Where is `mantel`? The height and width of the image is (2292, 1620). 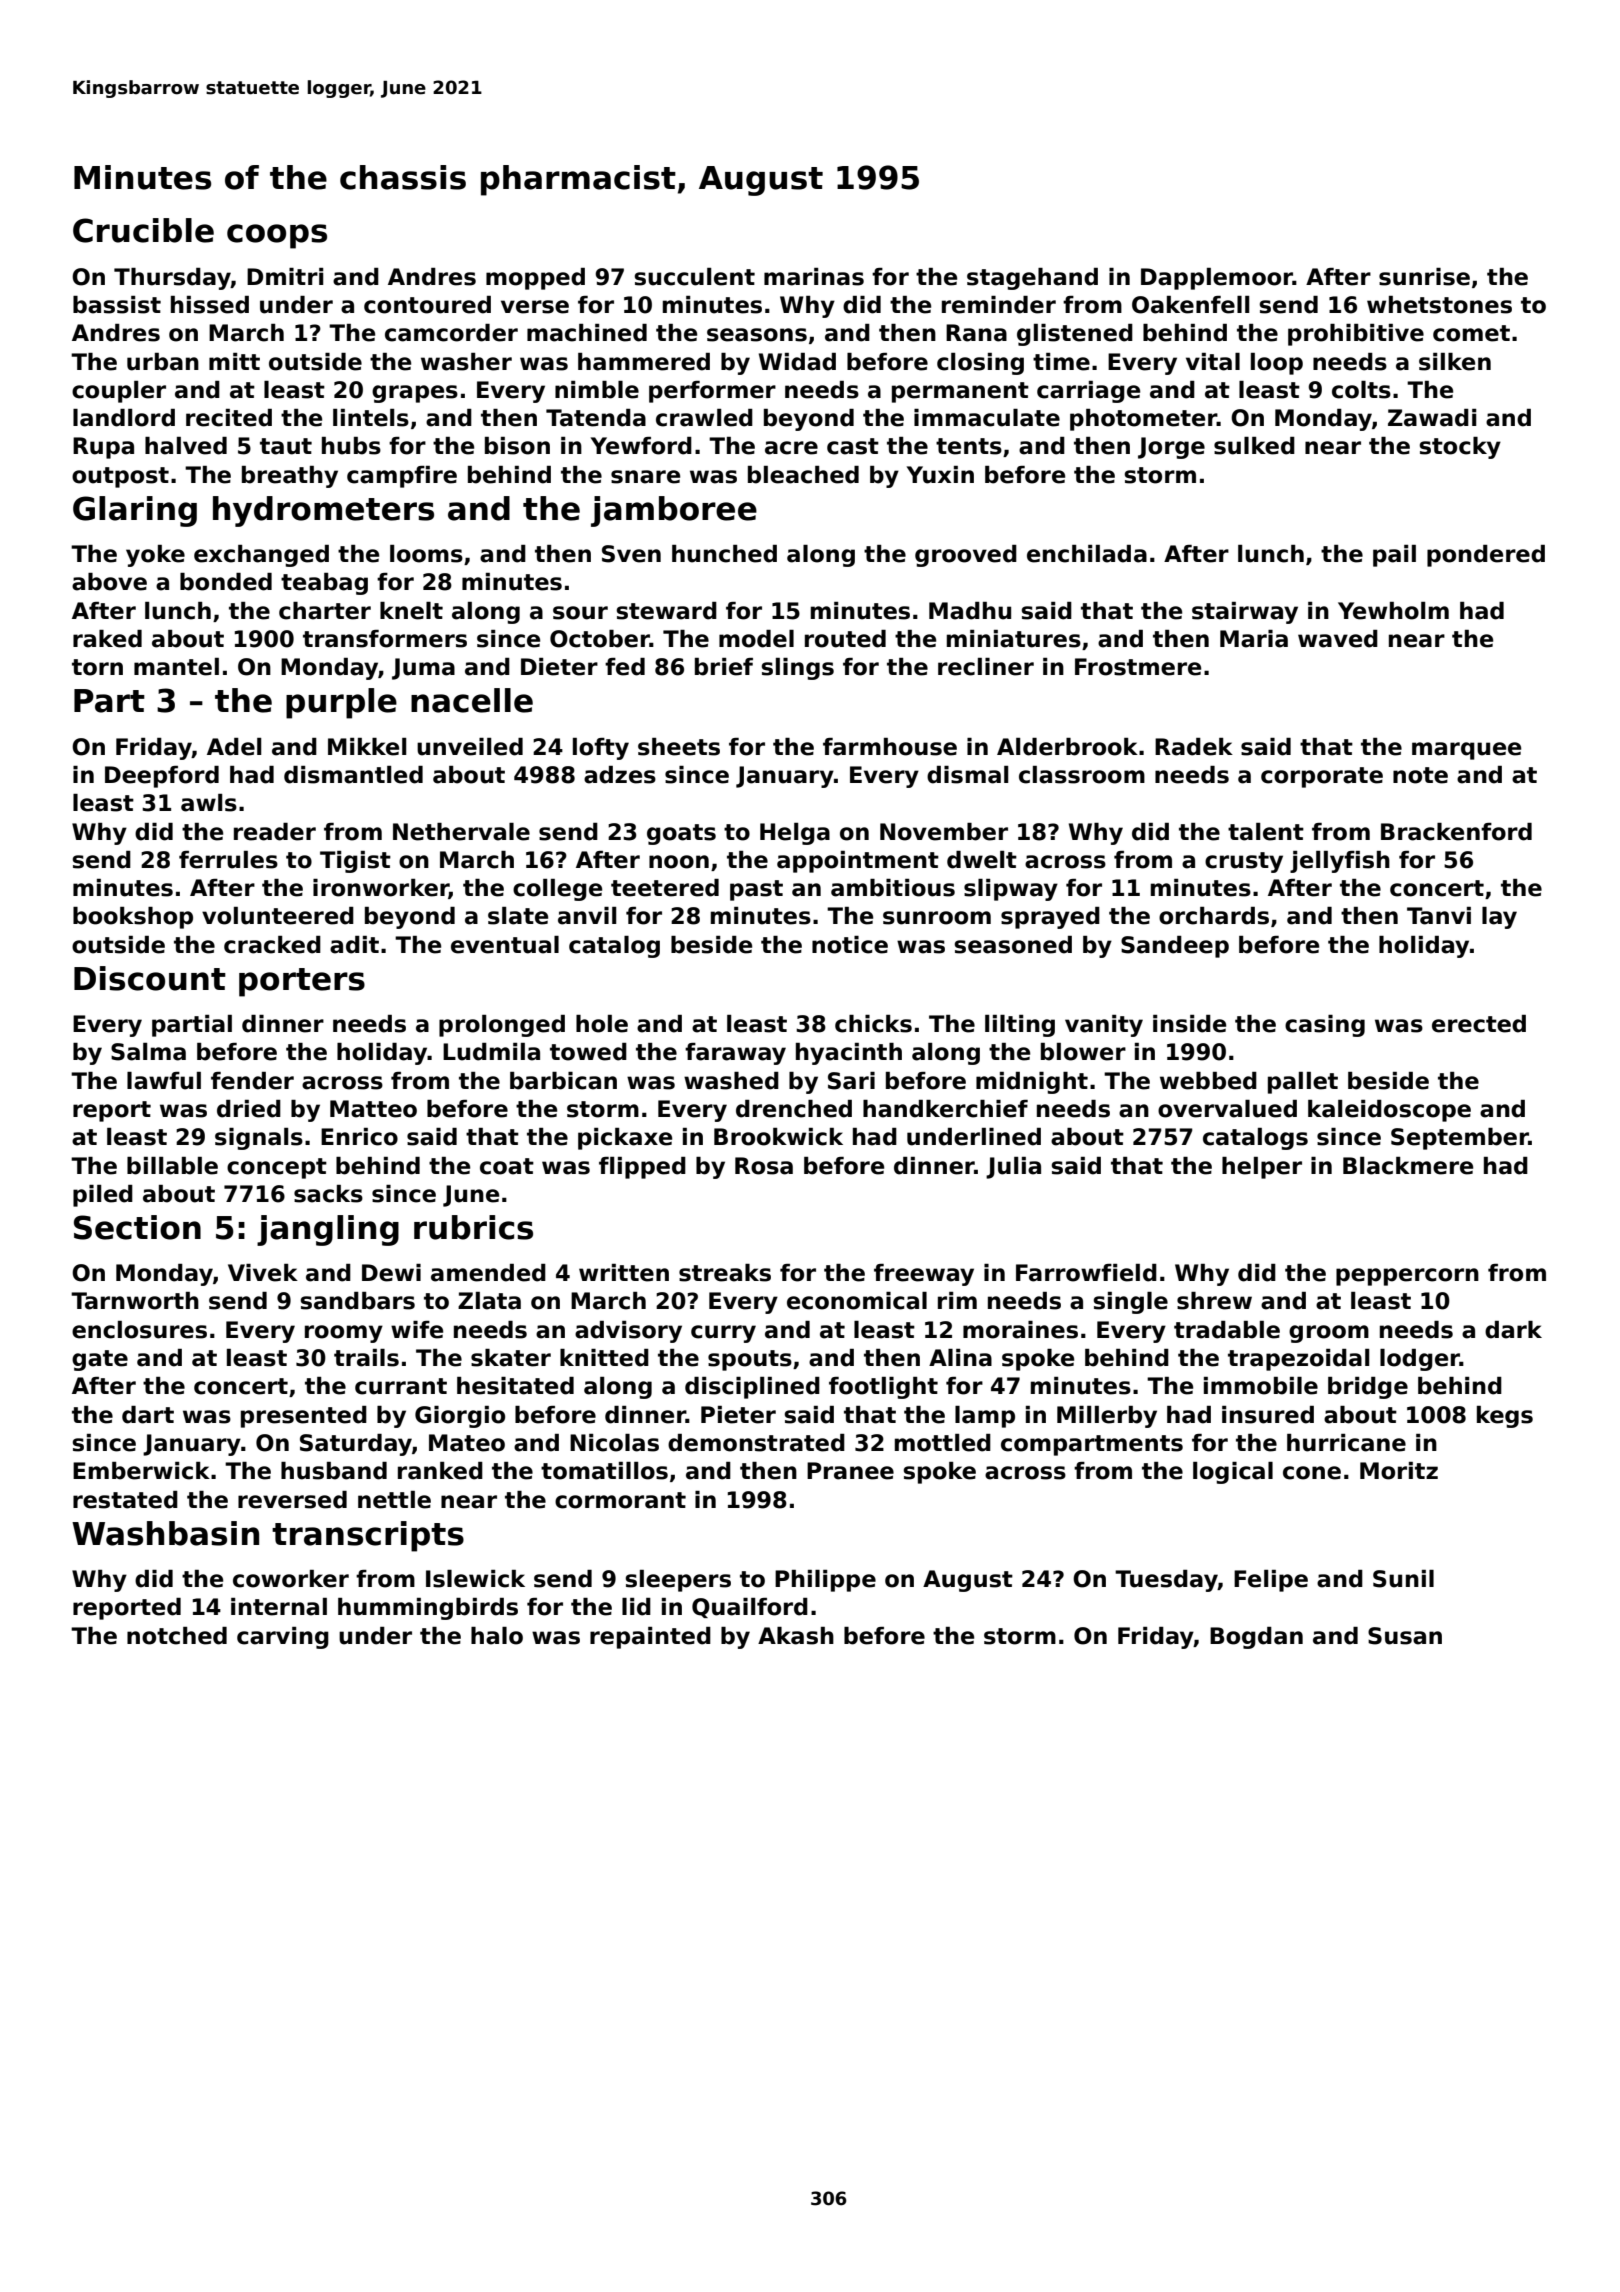 mantel is located at coordinates (176, 667).
